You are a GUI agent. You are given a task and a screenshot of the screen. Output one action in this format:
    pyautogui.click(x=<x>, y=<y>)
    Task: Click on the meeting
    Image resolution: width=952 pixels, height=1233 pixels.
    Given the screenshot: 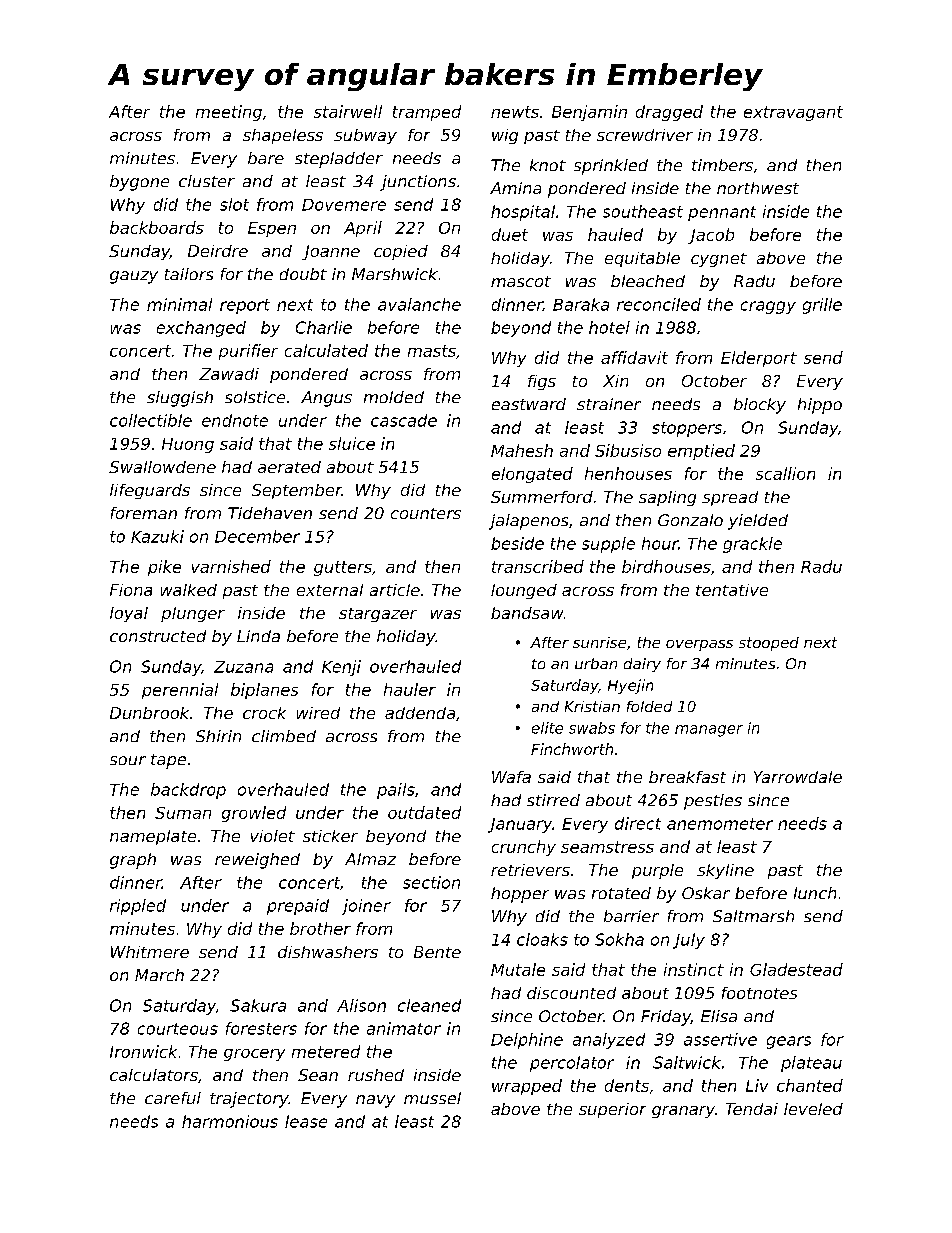 What is the action you would take?
    pyautogui.click(x=229, y=113)
